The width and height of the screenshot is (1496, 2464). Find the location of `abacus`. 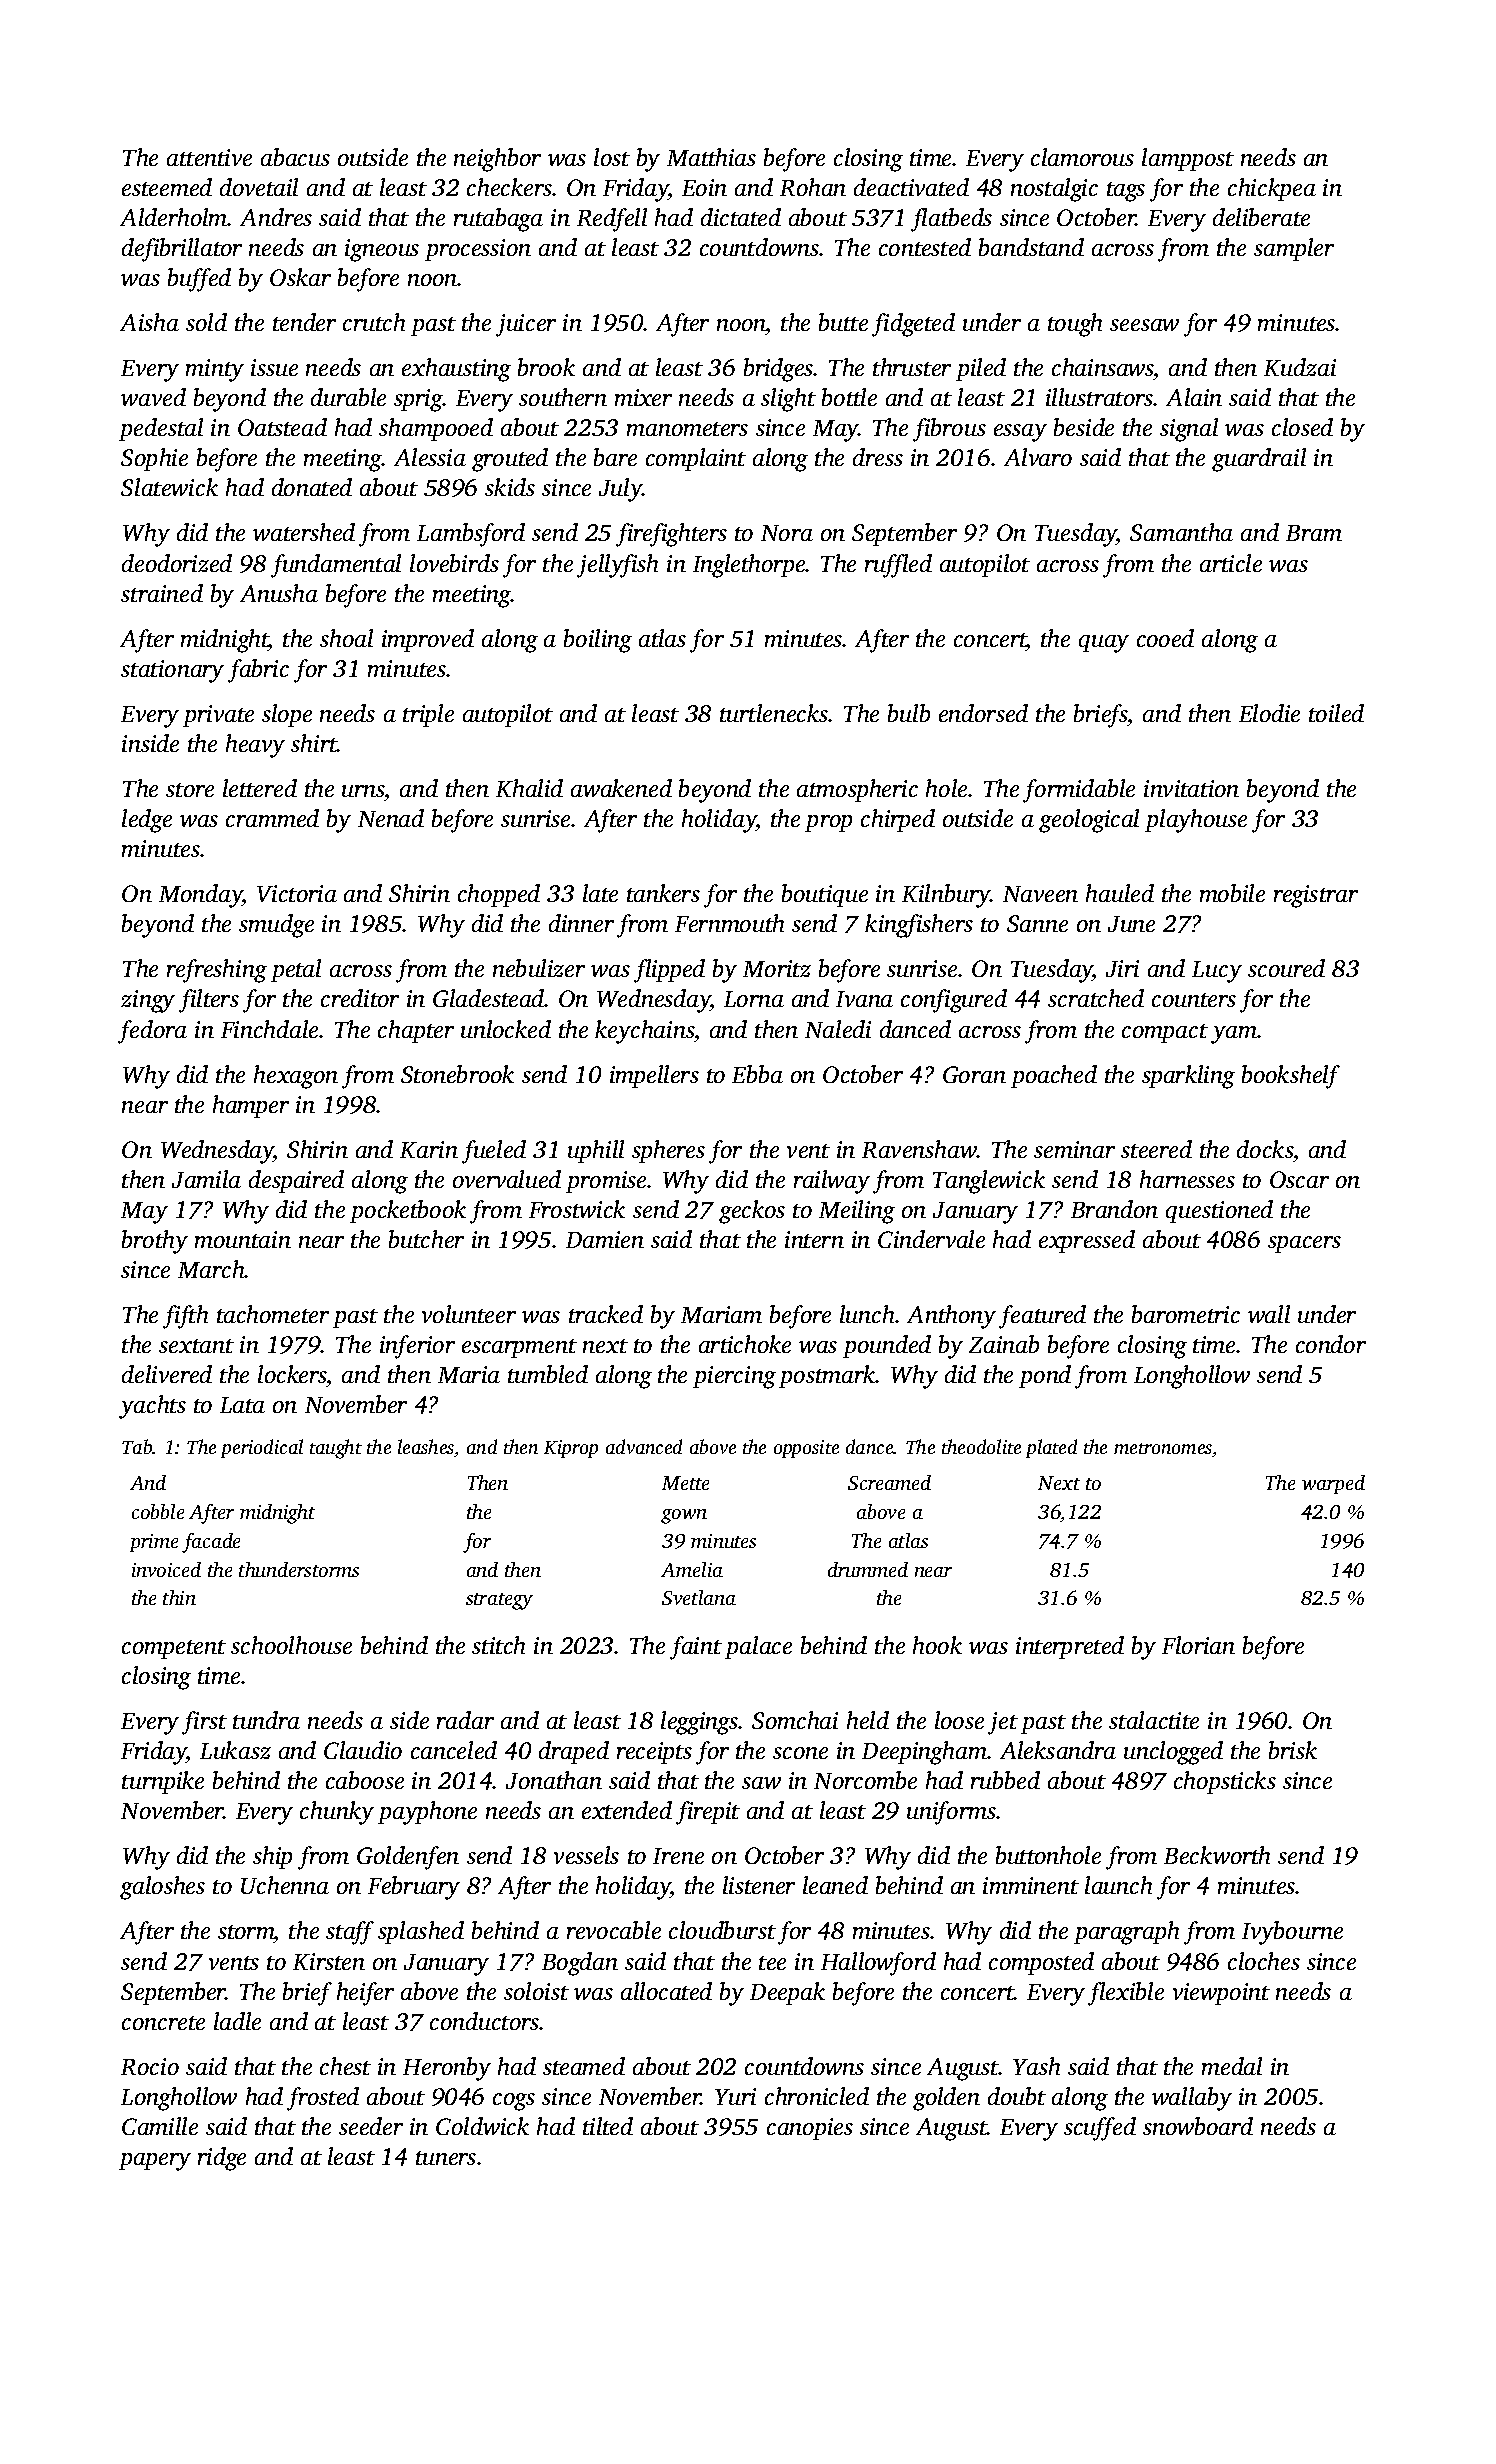

abacus is located at coordinates (295, 157).
